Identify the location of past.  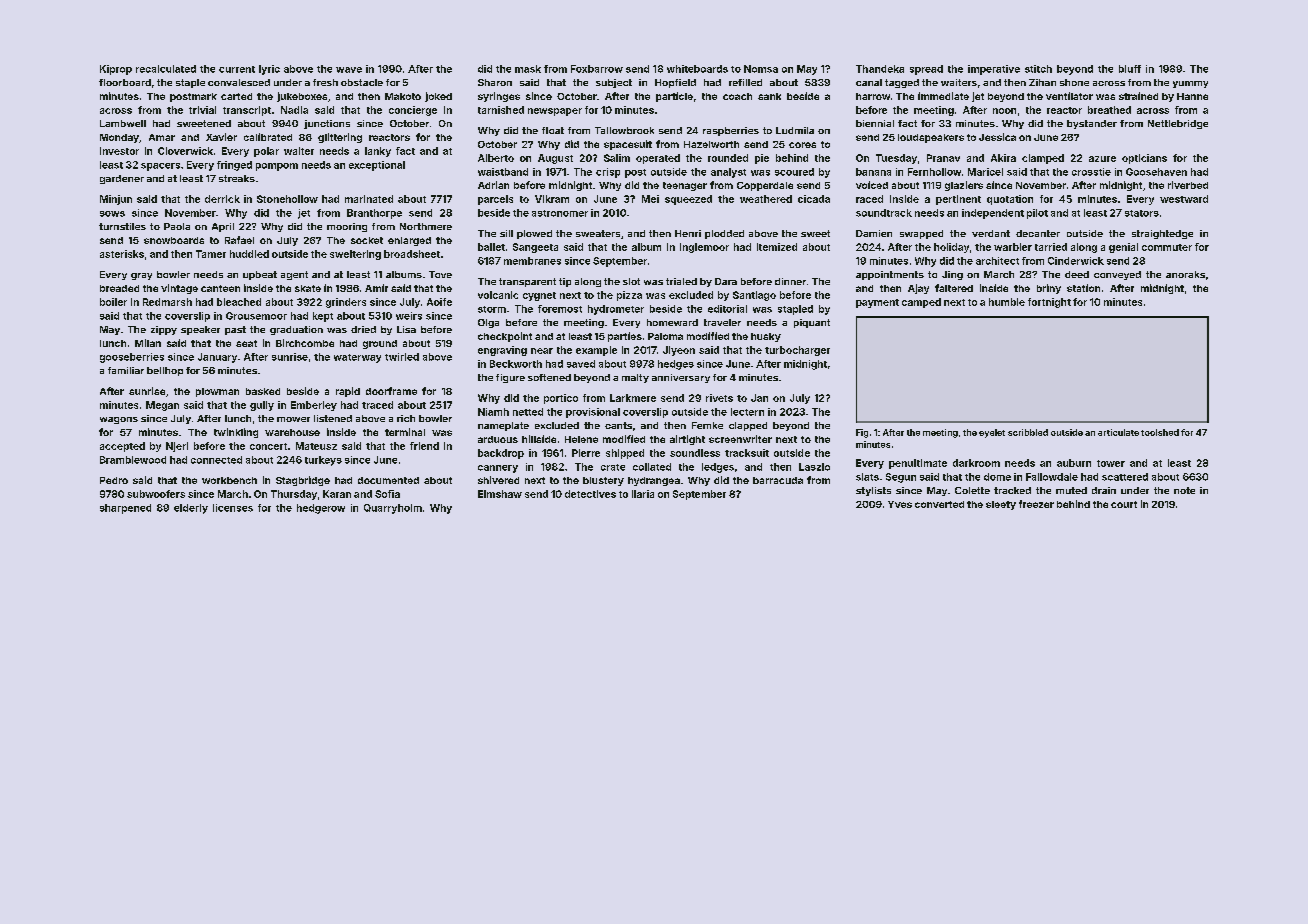
(235, 330).
